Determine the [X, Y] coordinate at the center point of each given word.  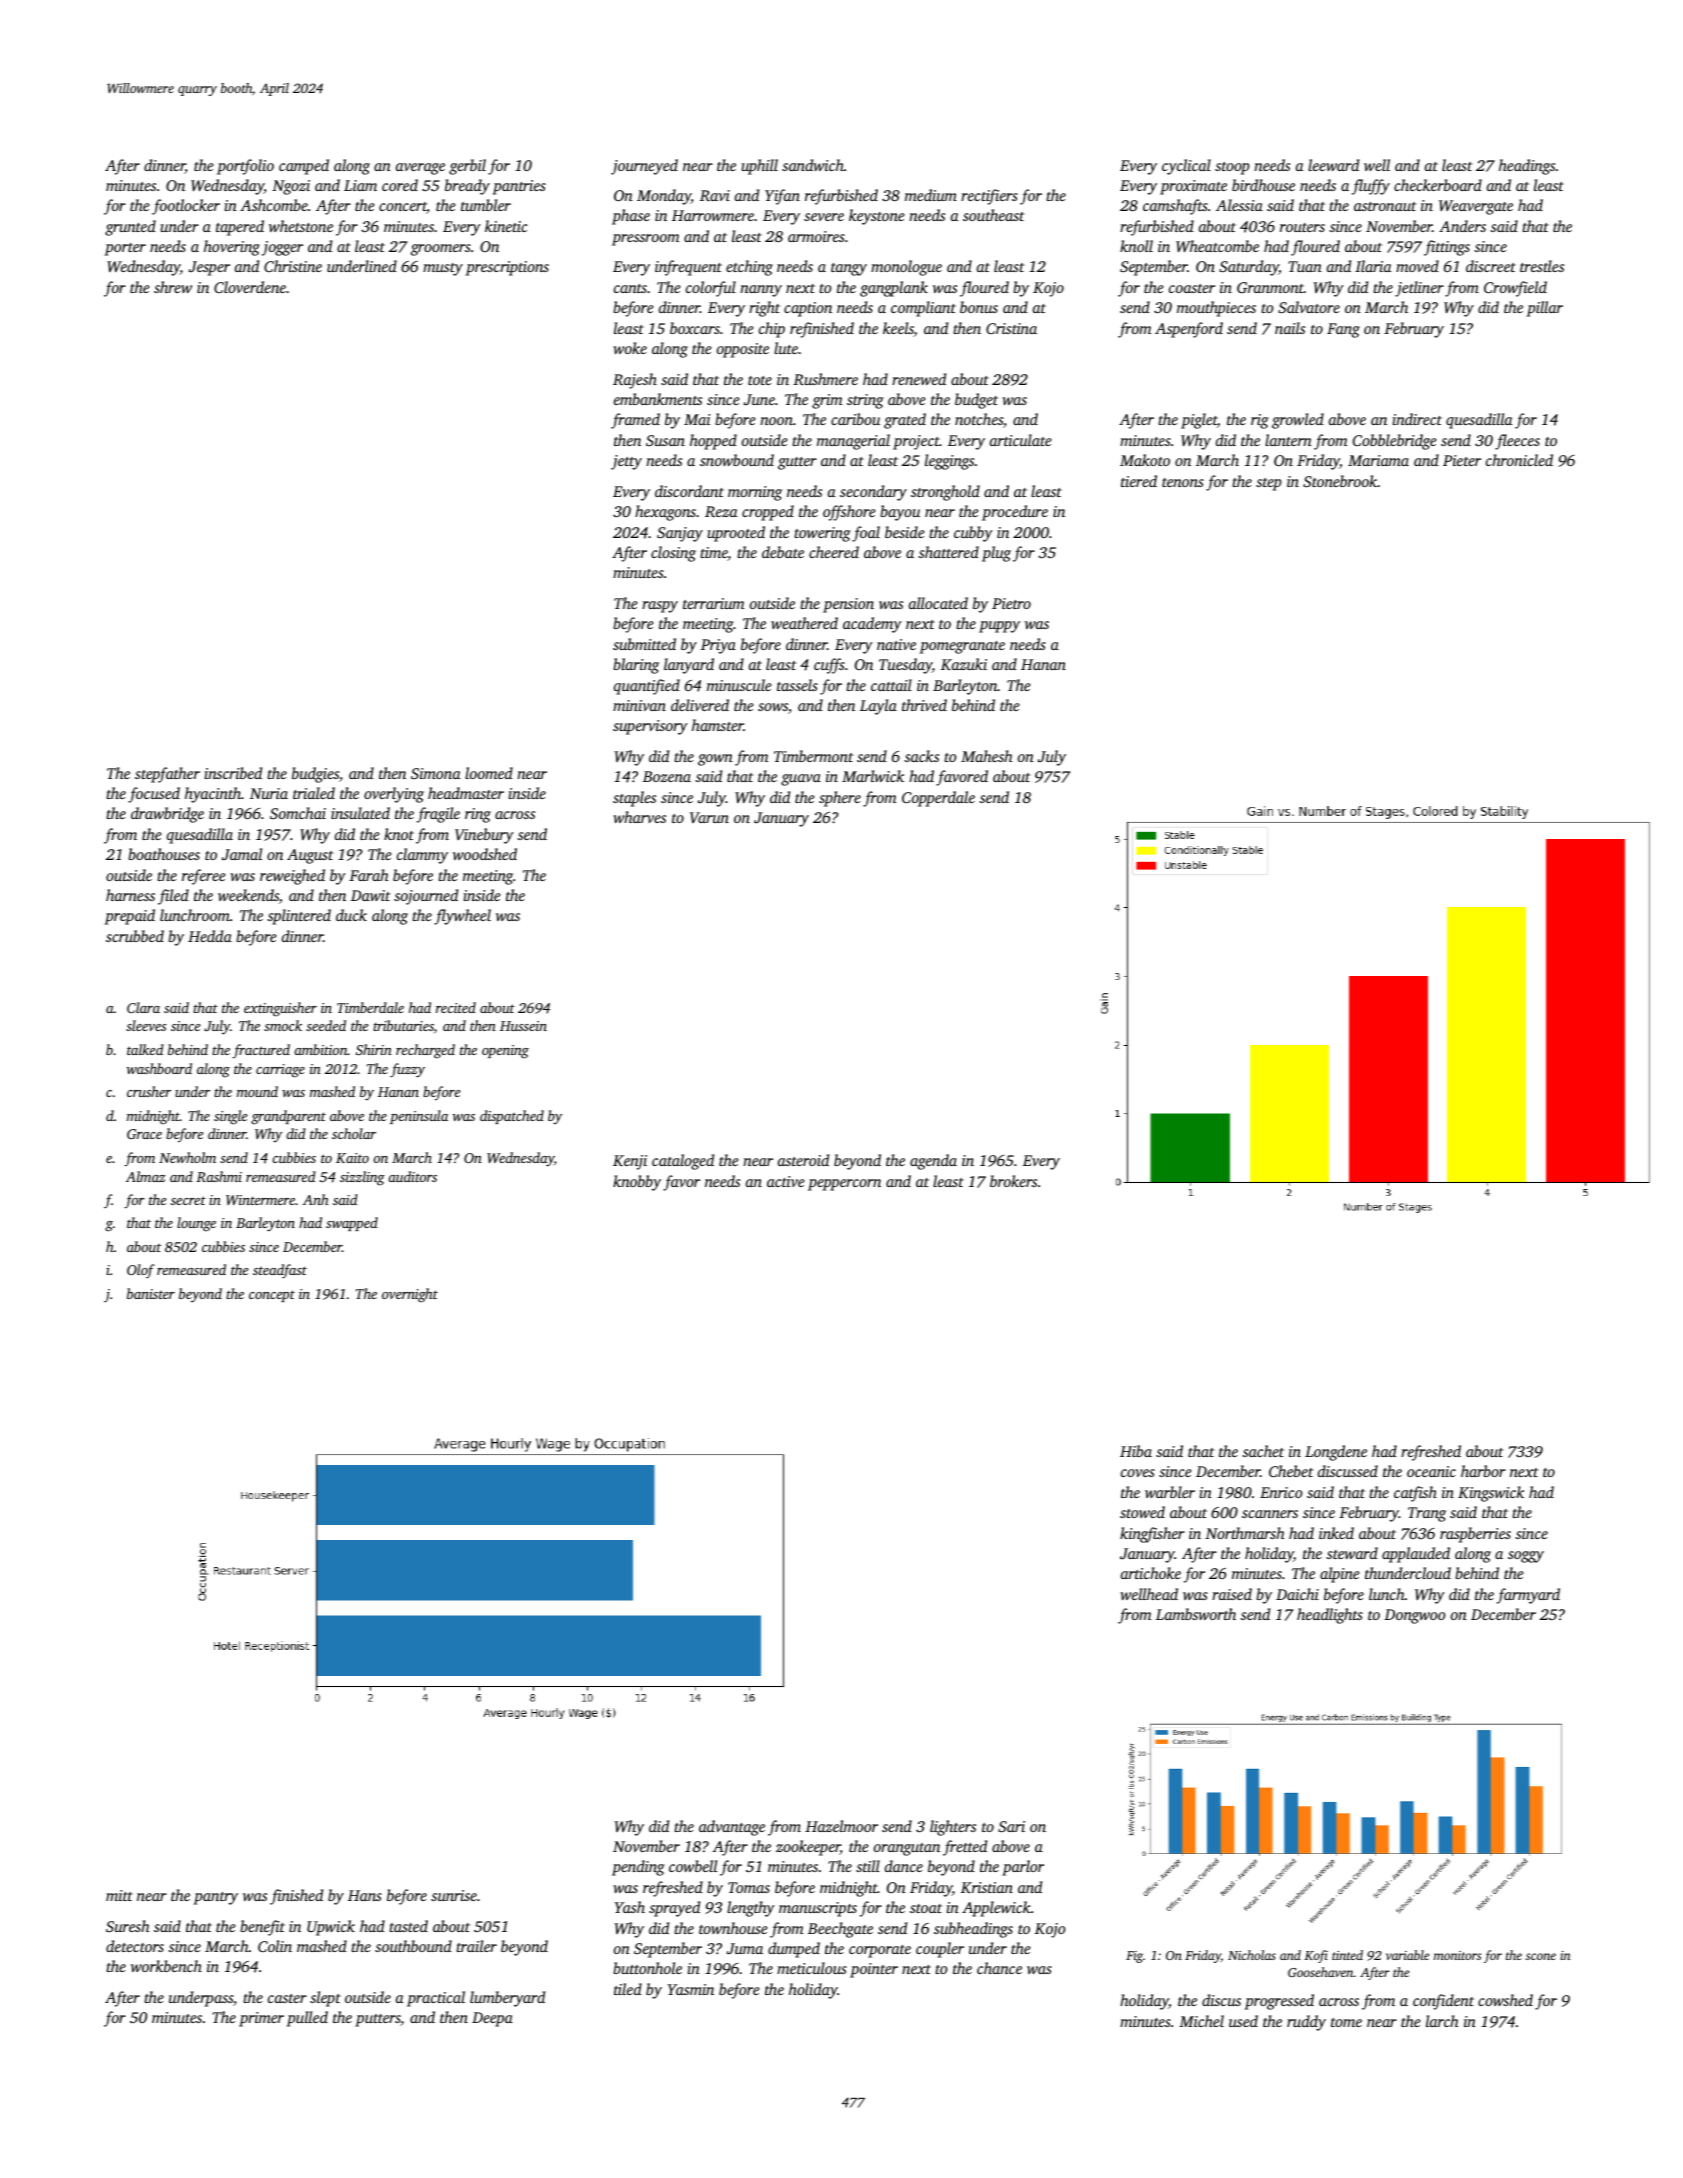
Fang [1343, 330]
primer [261, 2019]
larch [1442, 2021]
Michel [1201, 2021]
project [916, 442]
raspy [660, 607]
